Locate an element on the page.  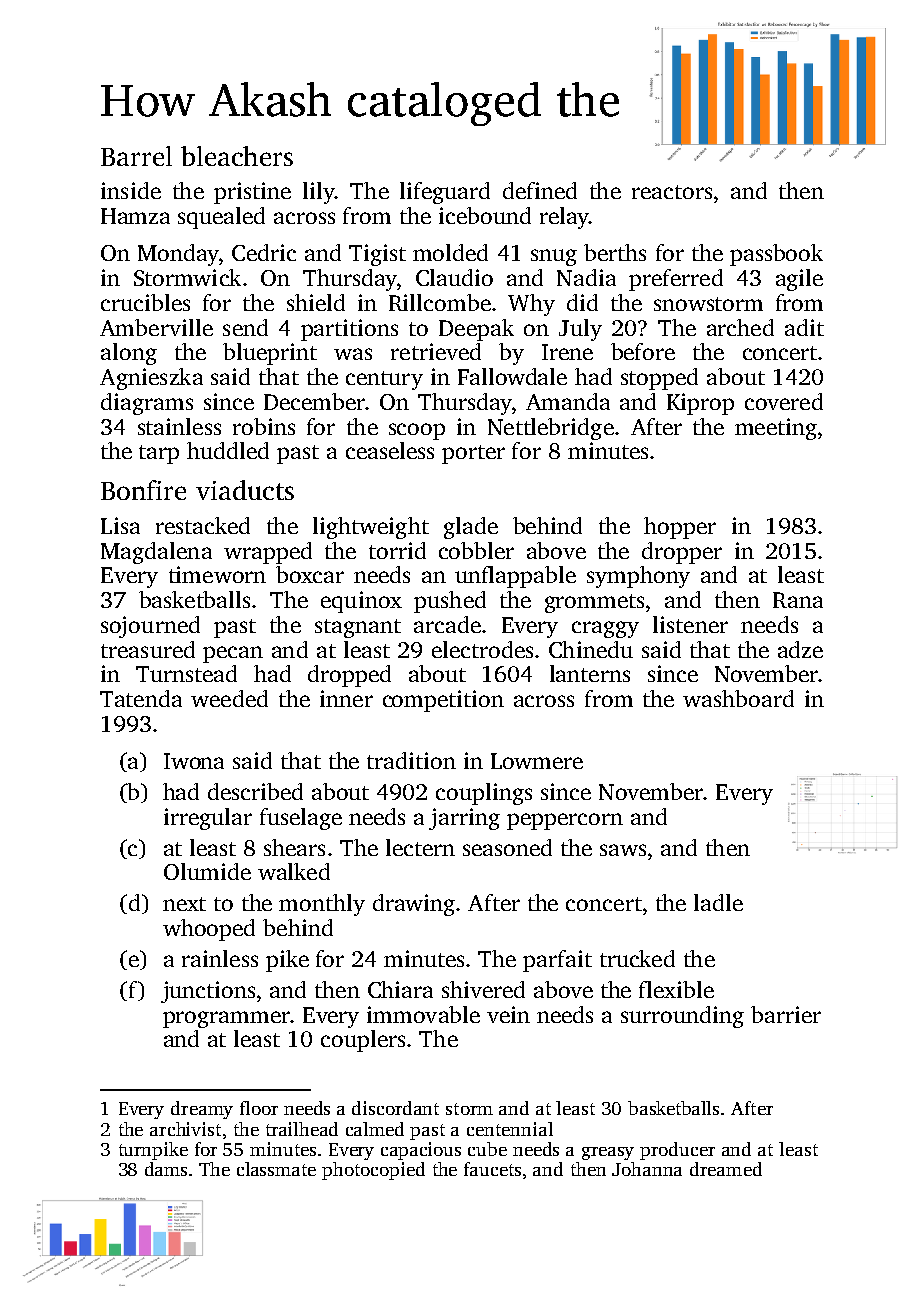
ceaseless is located at coordinates (390, 450).
